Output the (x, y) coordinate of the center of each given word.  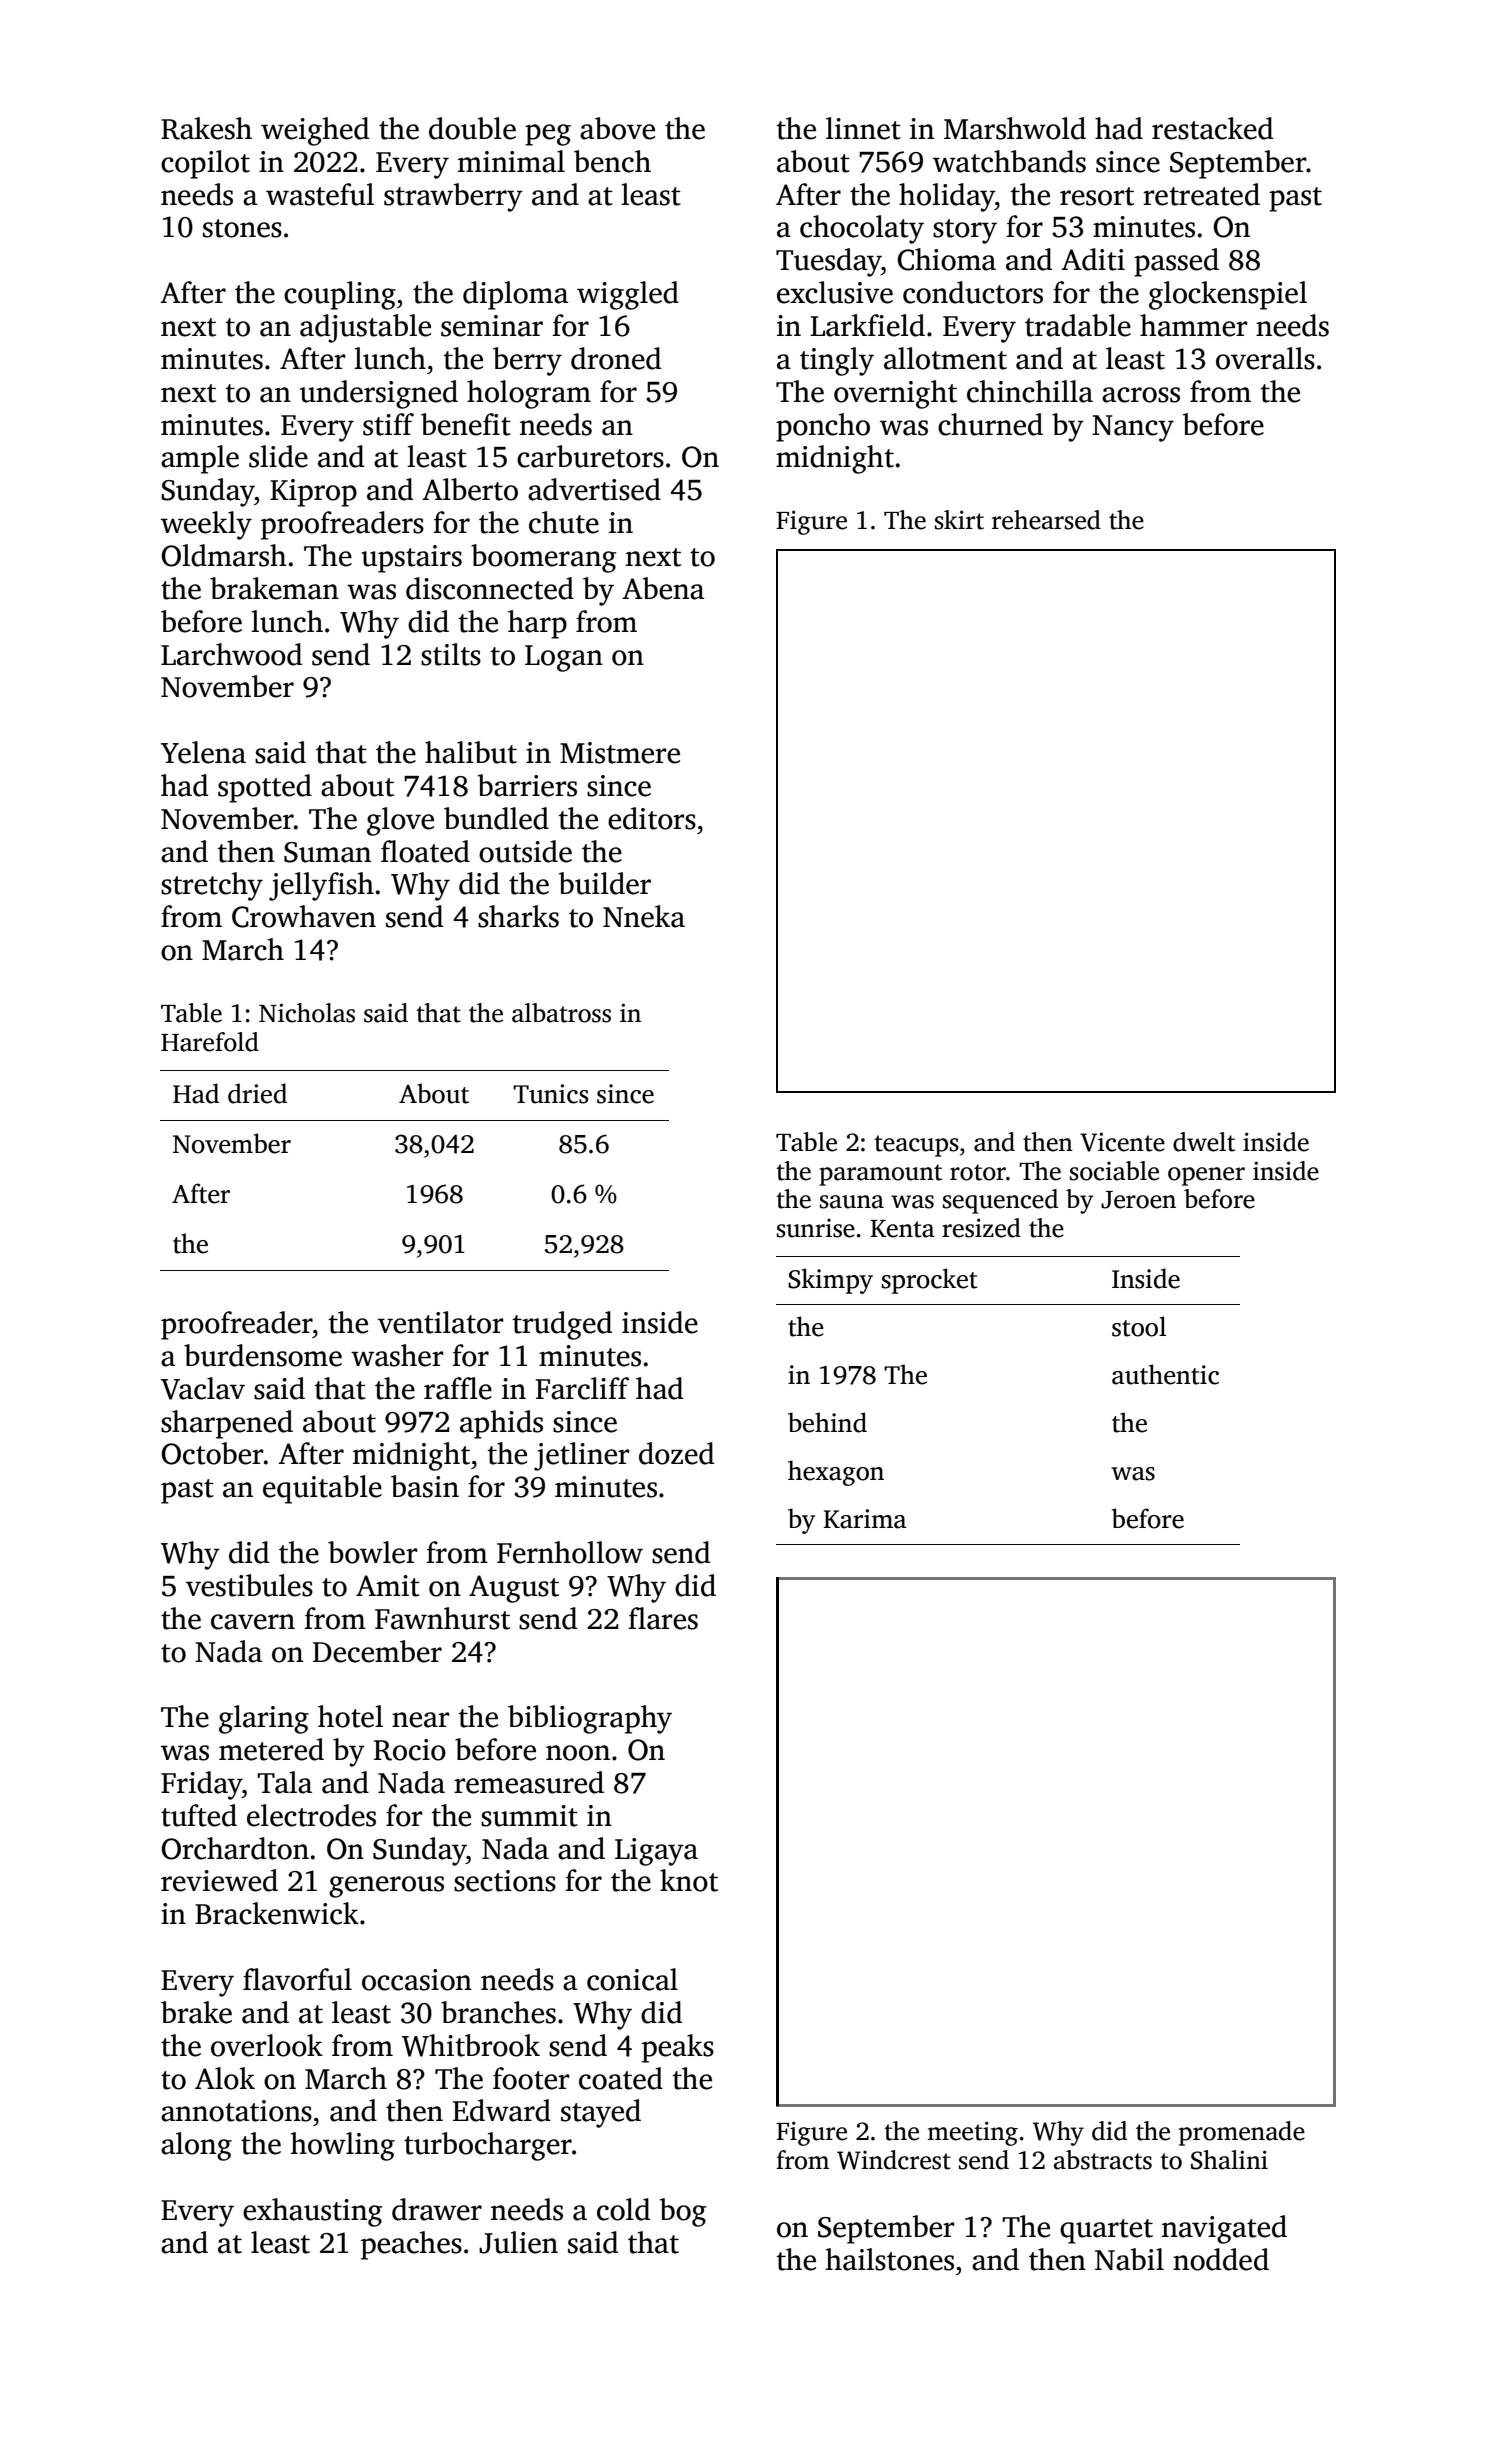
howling (343, 2146)
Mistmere (620, 753)
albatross (561, 1013)
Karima (865, 1519)
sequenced (1000, 1201)
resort (1097, 196)
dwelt (1204, 1142)
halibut (471, 752)
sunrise (816, 1228)
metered (271, 1749)
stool (1139, 1326)
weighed (315, 131)
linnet (863, 128)
